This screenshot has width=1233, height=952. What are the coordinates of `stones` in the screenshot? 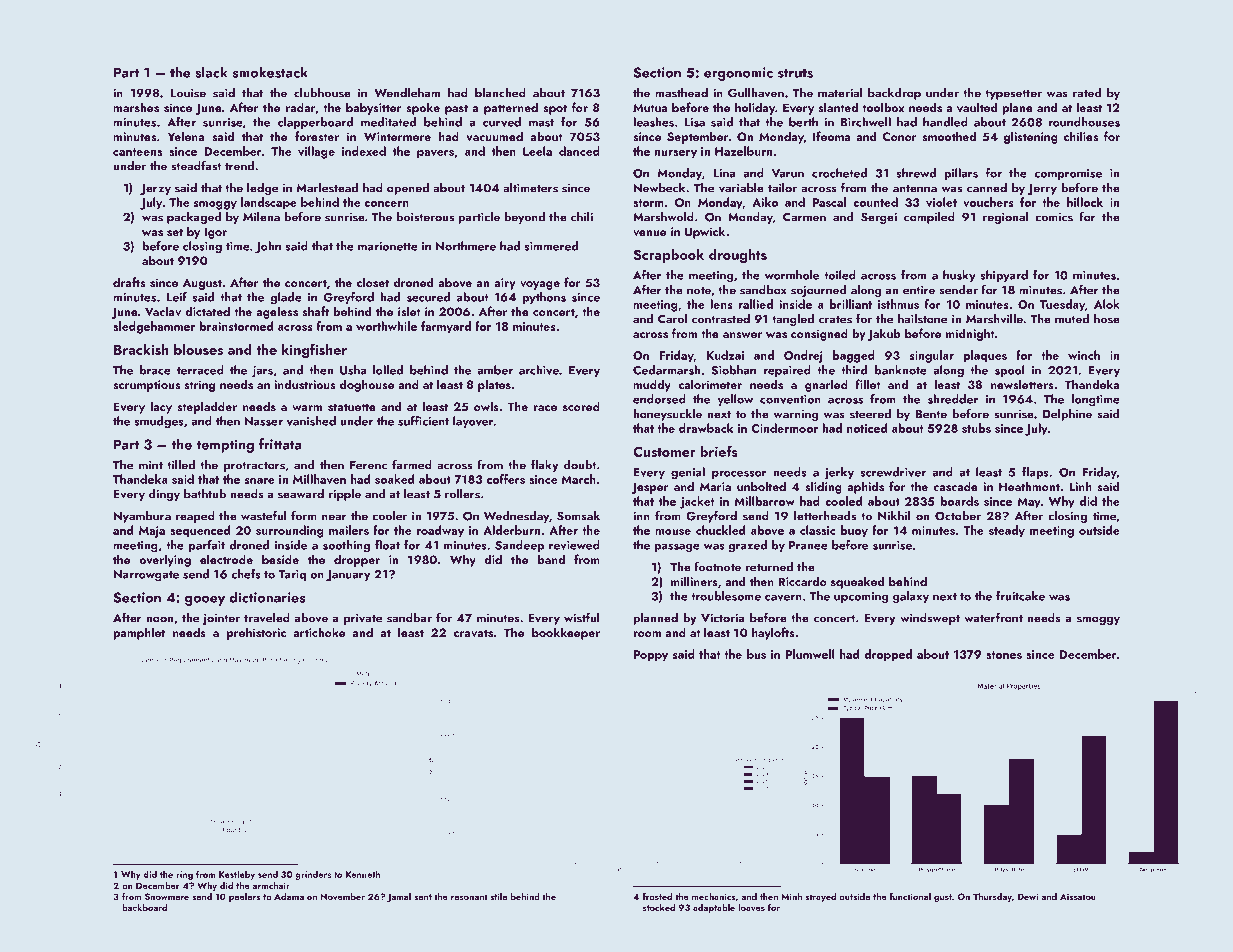 It's located at (1004, 655).
